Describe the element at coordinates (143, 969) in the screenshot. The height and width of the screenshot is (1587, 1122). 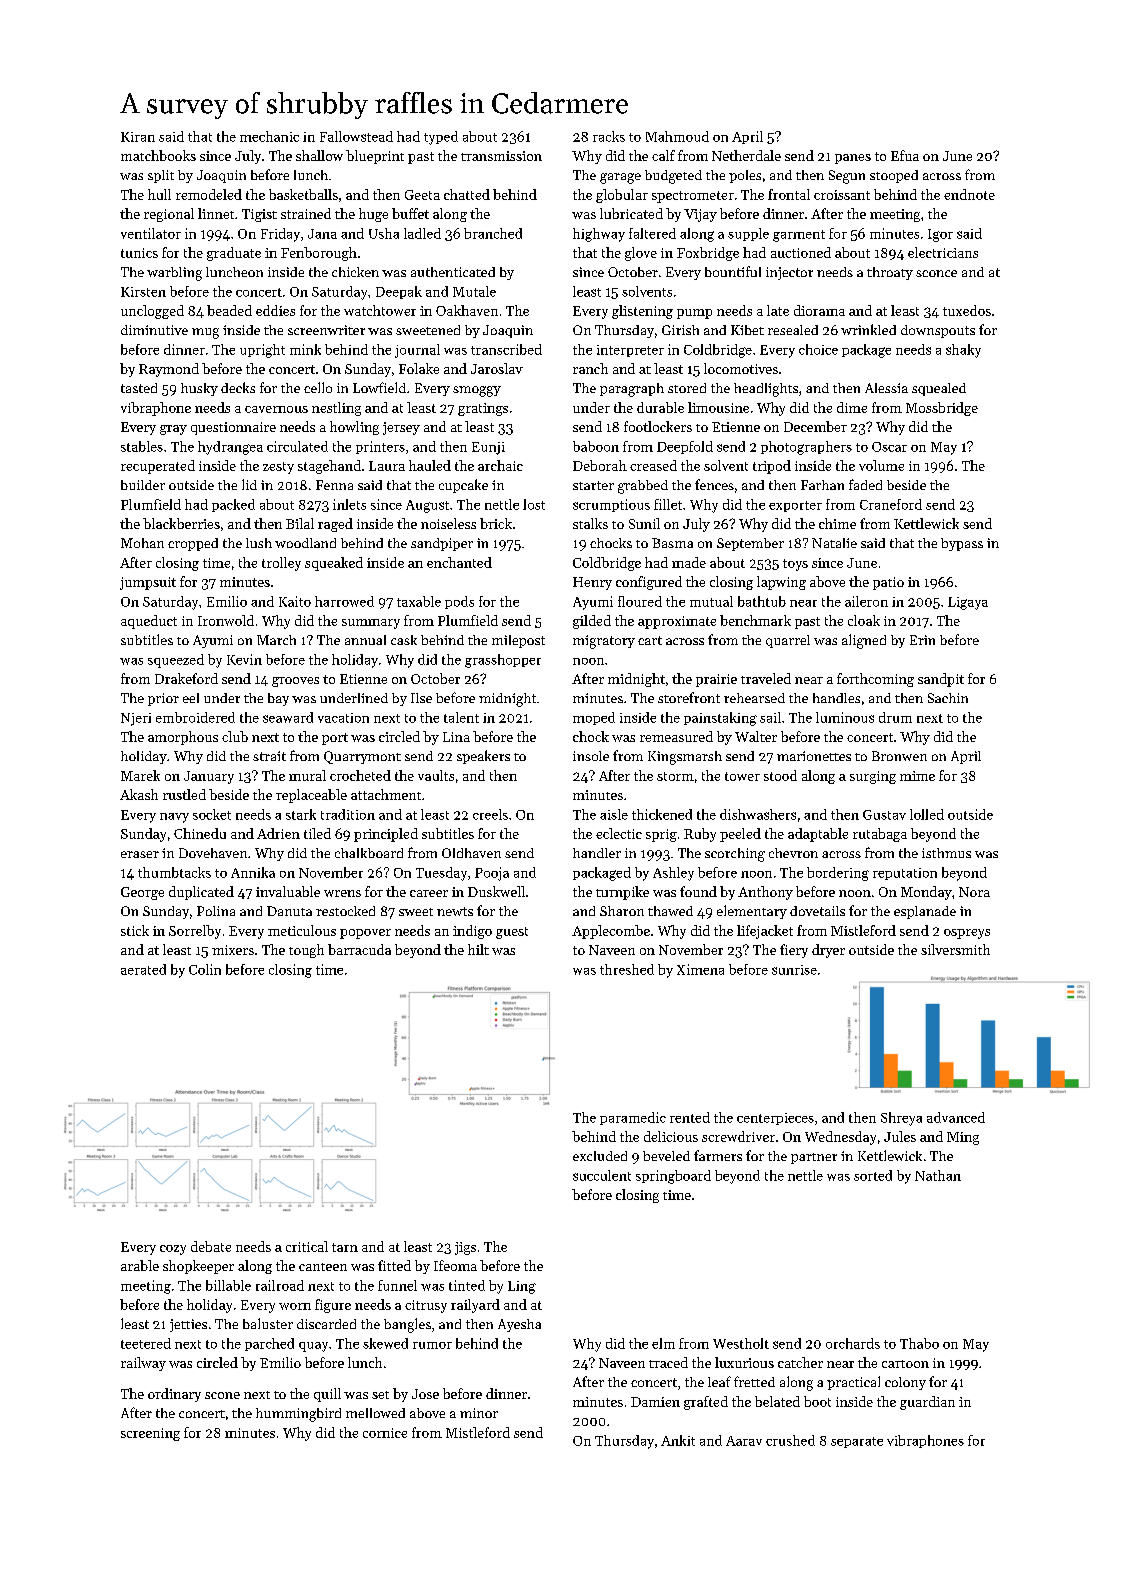
I see `aerated` at that location.
